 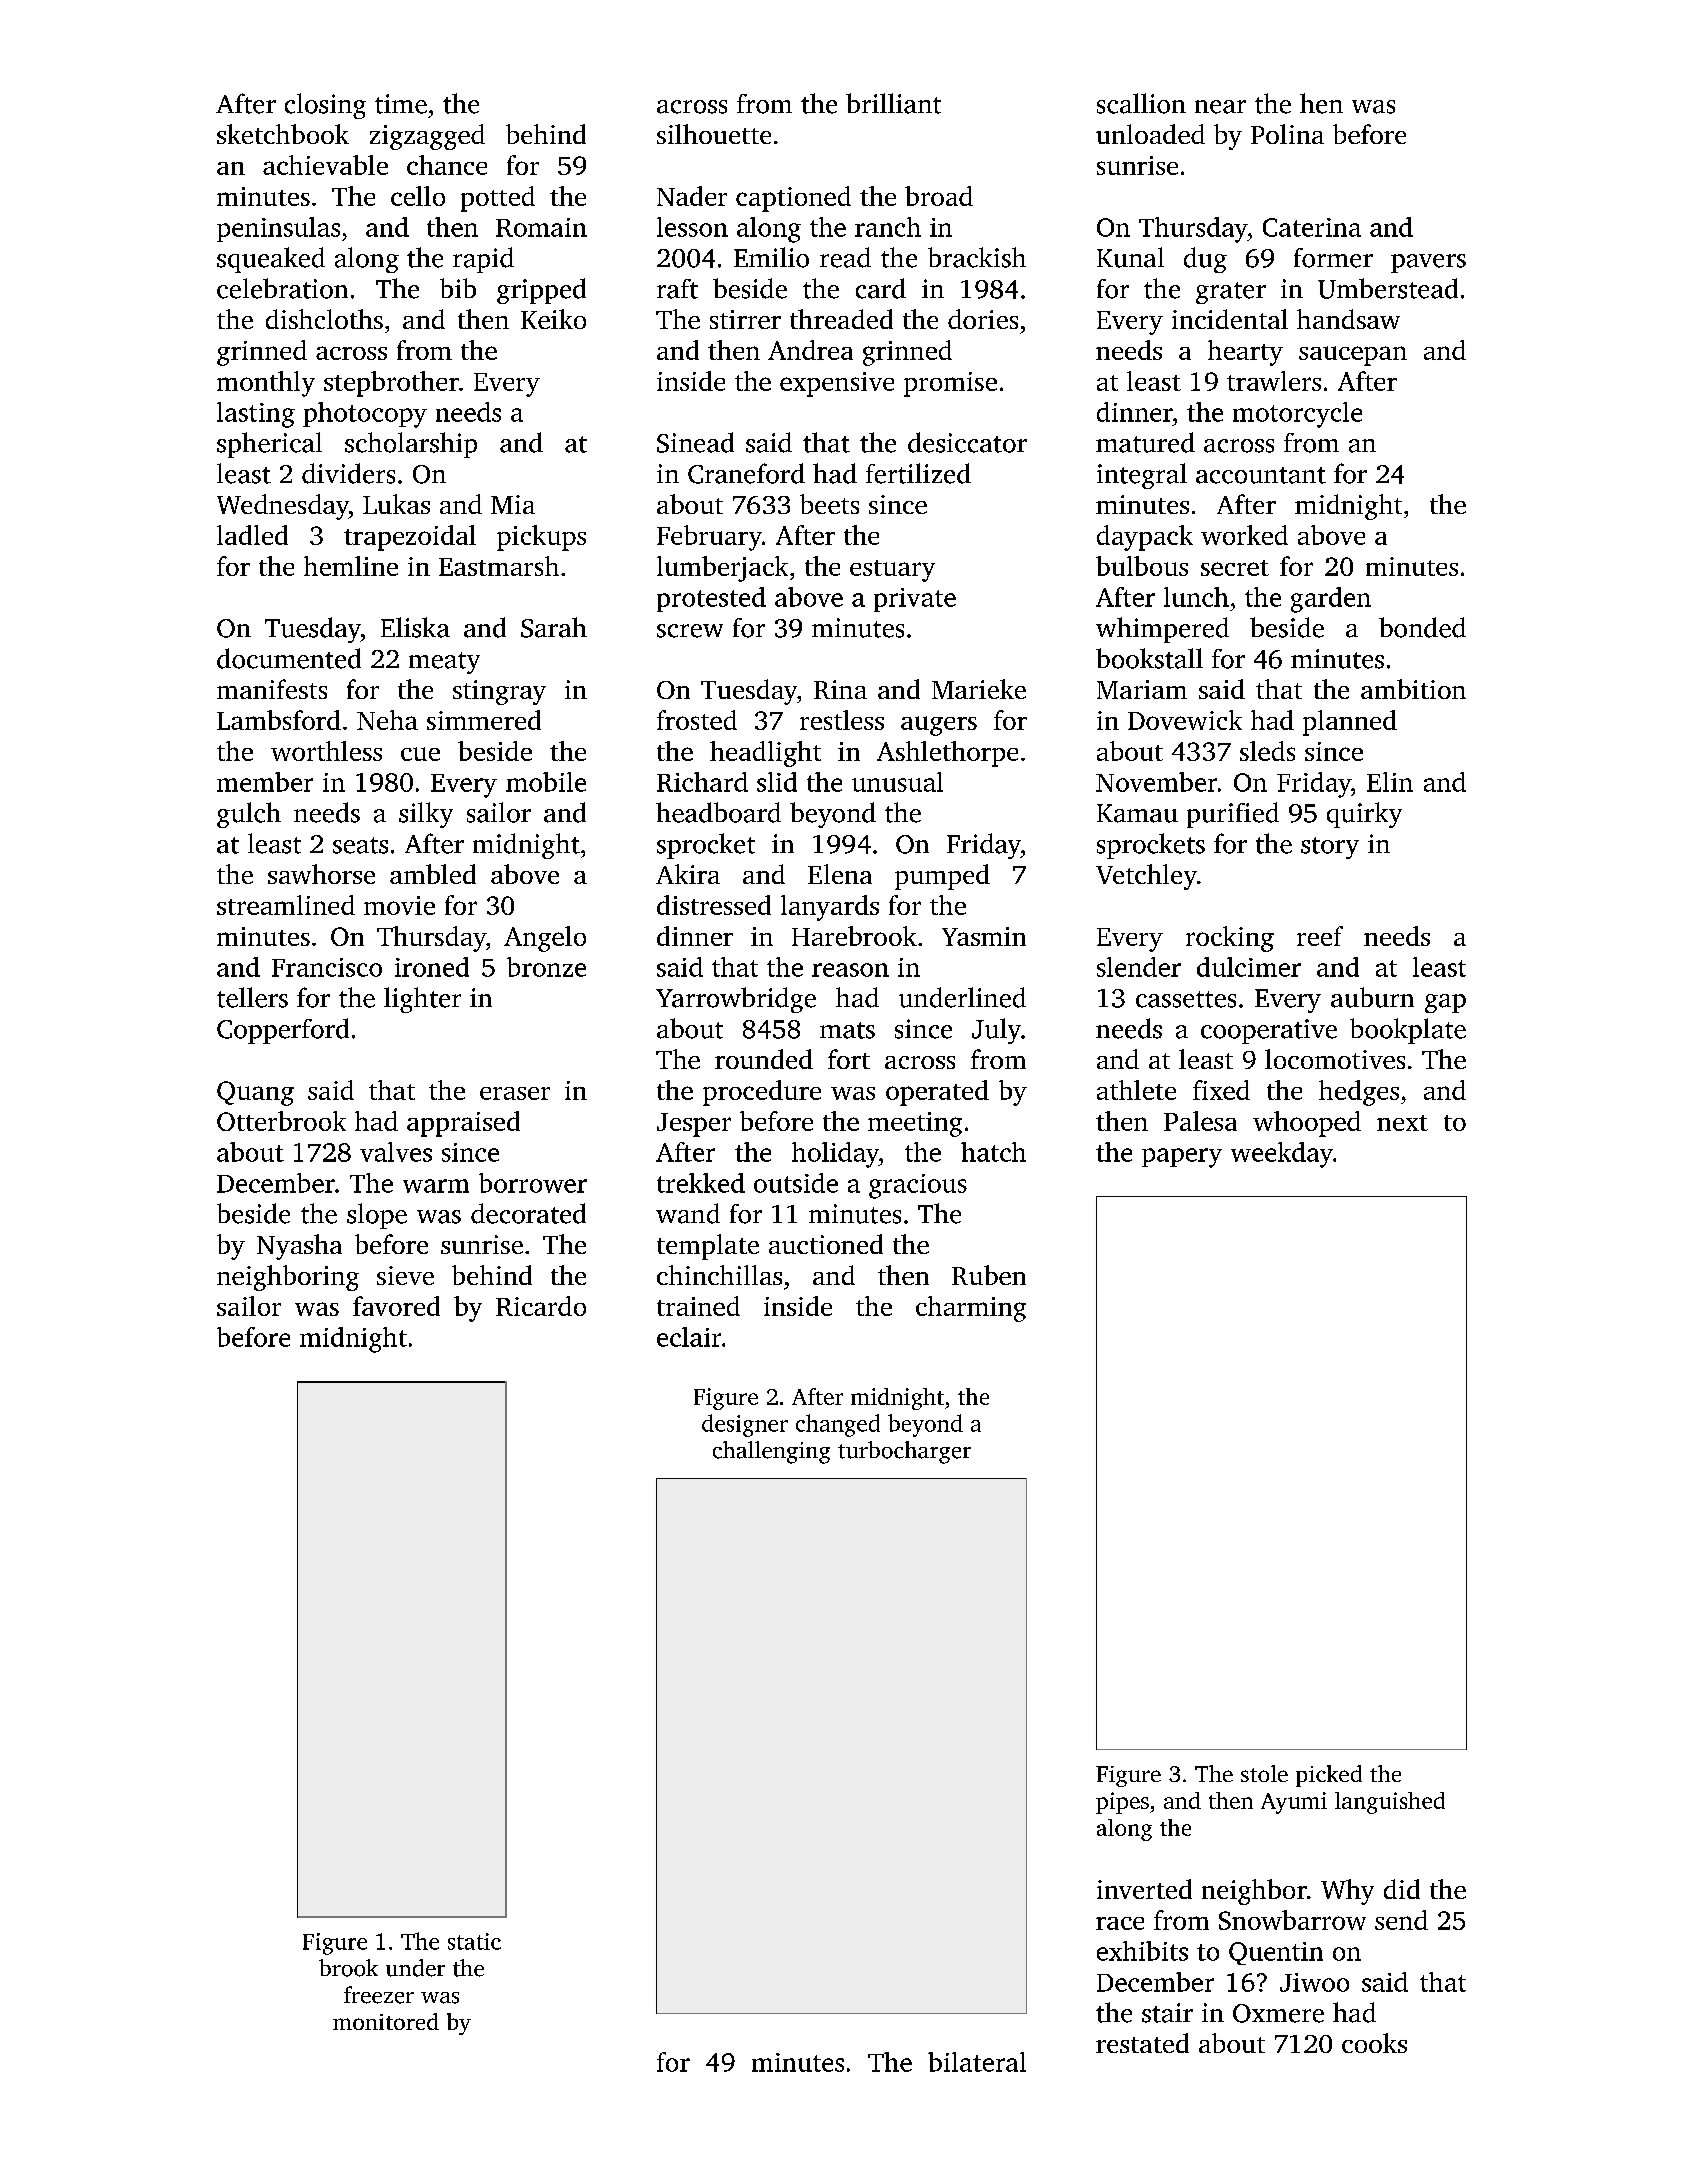 What do you see at coordinates (396, 1306) in the page?
I see `favored` at bounding box center [396, 1306].
